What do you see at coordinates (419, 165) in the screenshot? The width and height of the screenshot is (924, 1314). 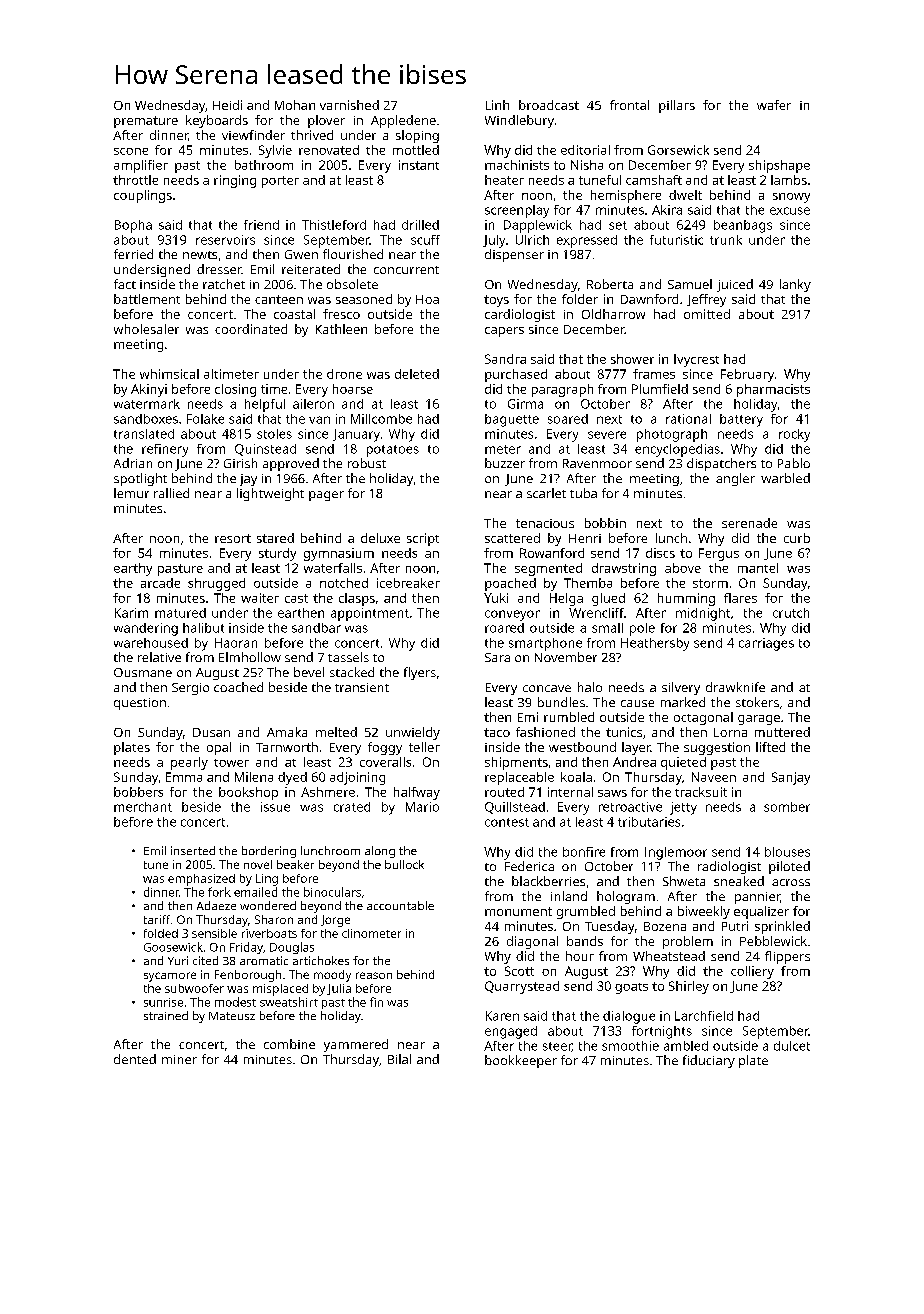 I see `instant` at bounding box center [419, 165].
